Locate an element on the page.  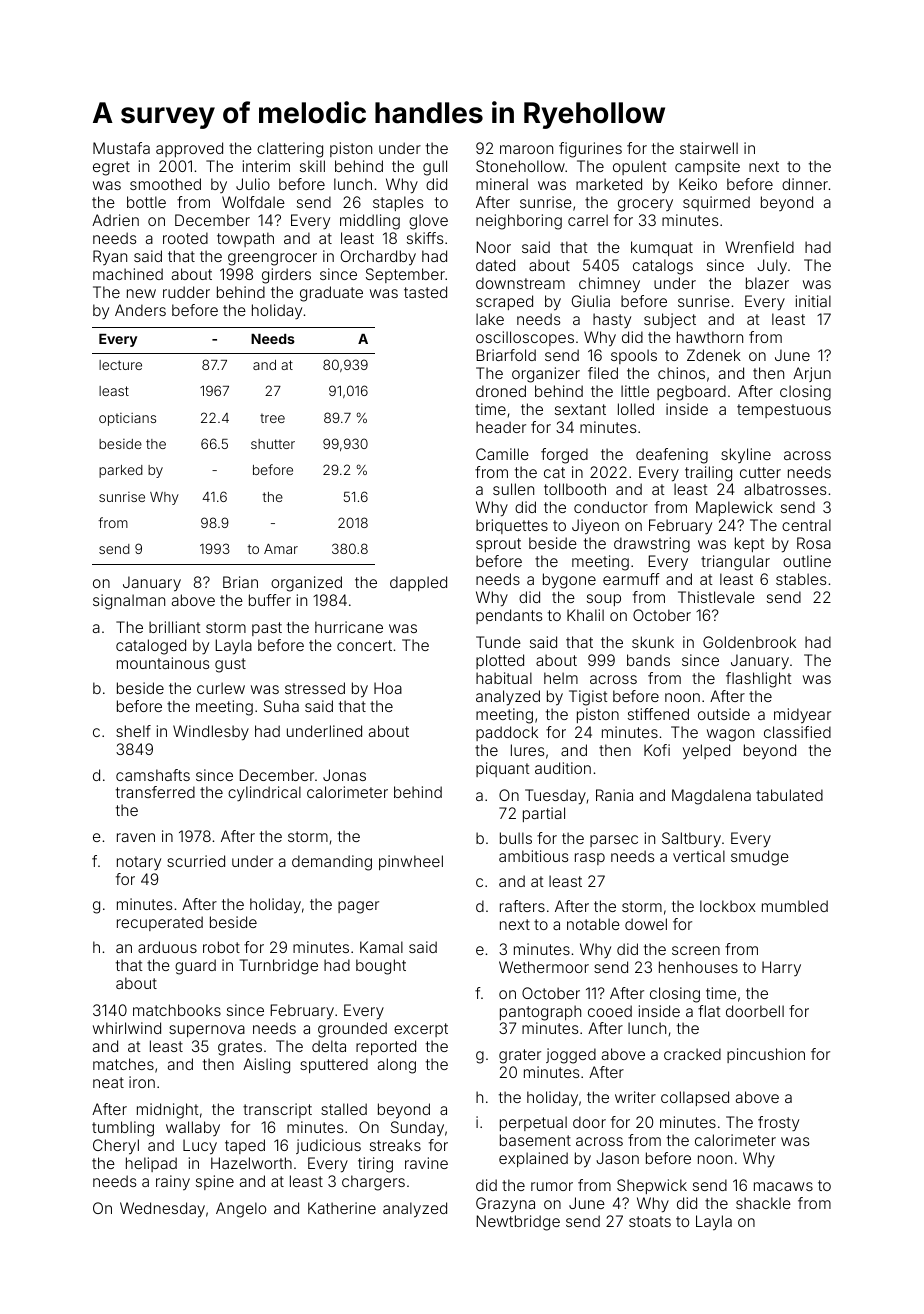
cataloged is located at coordinates (151, 647).
